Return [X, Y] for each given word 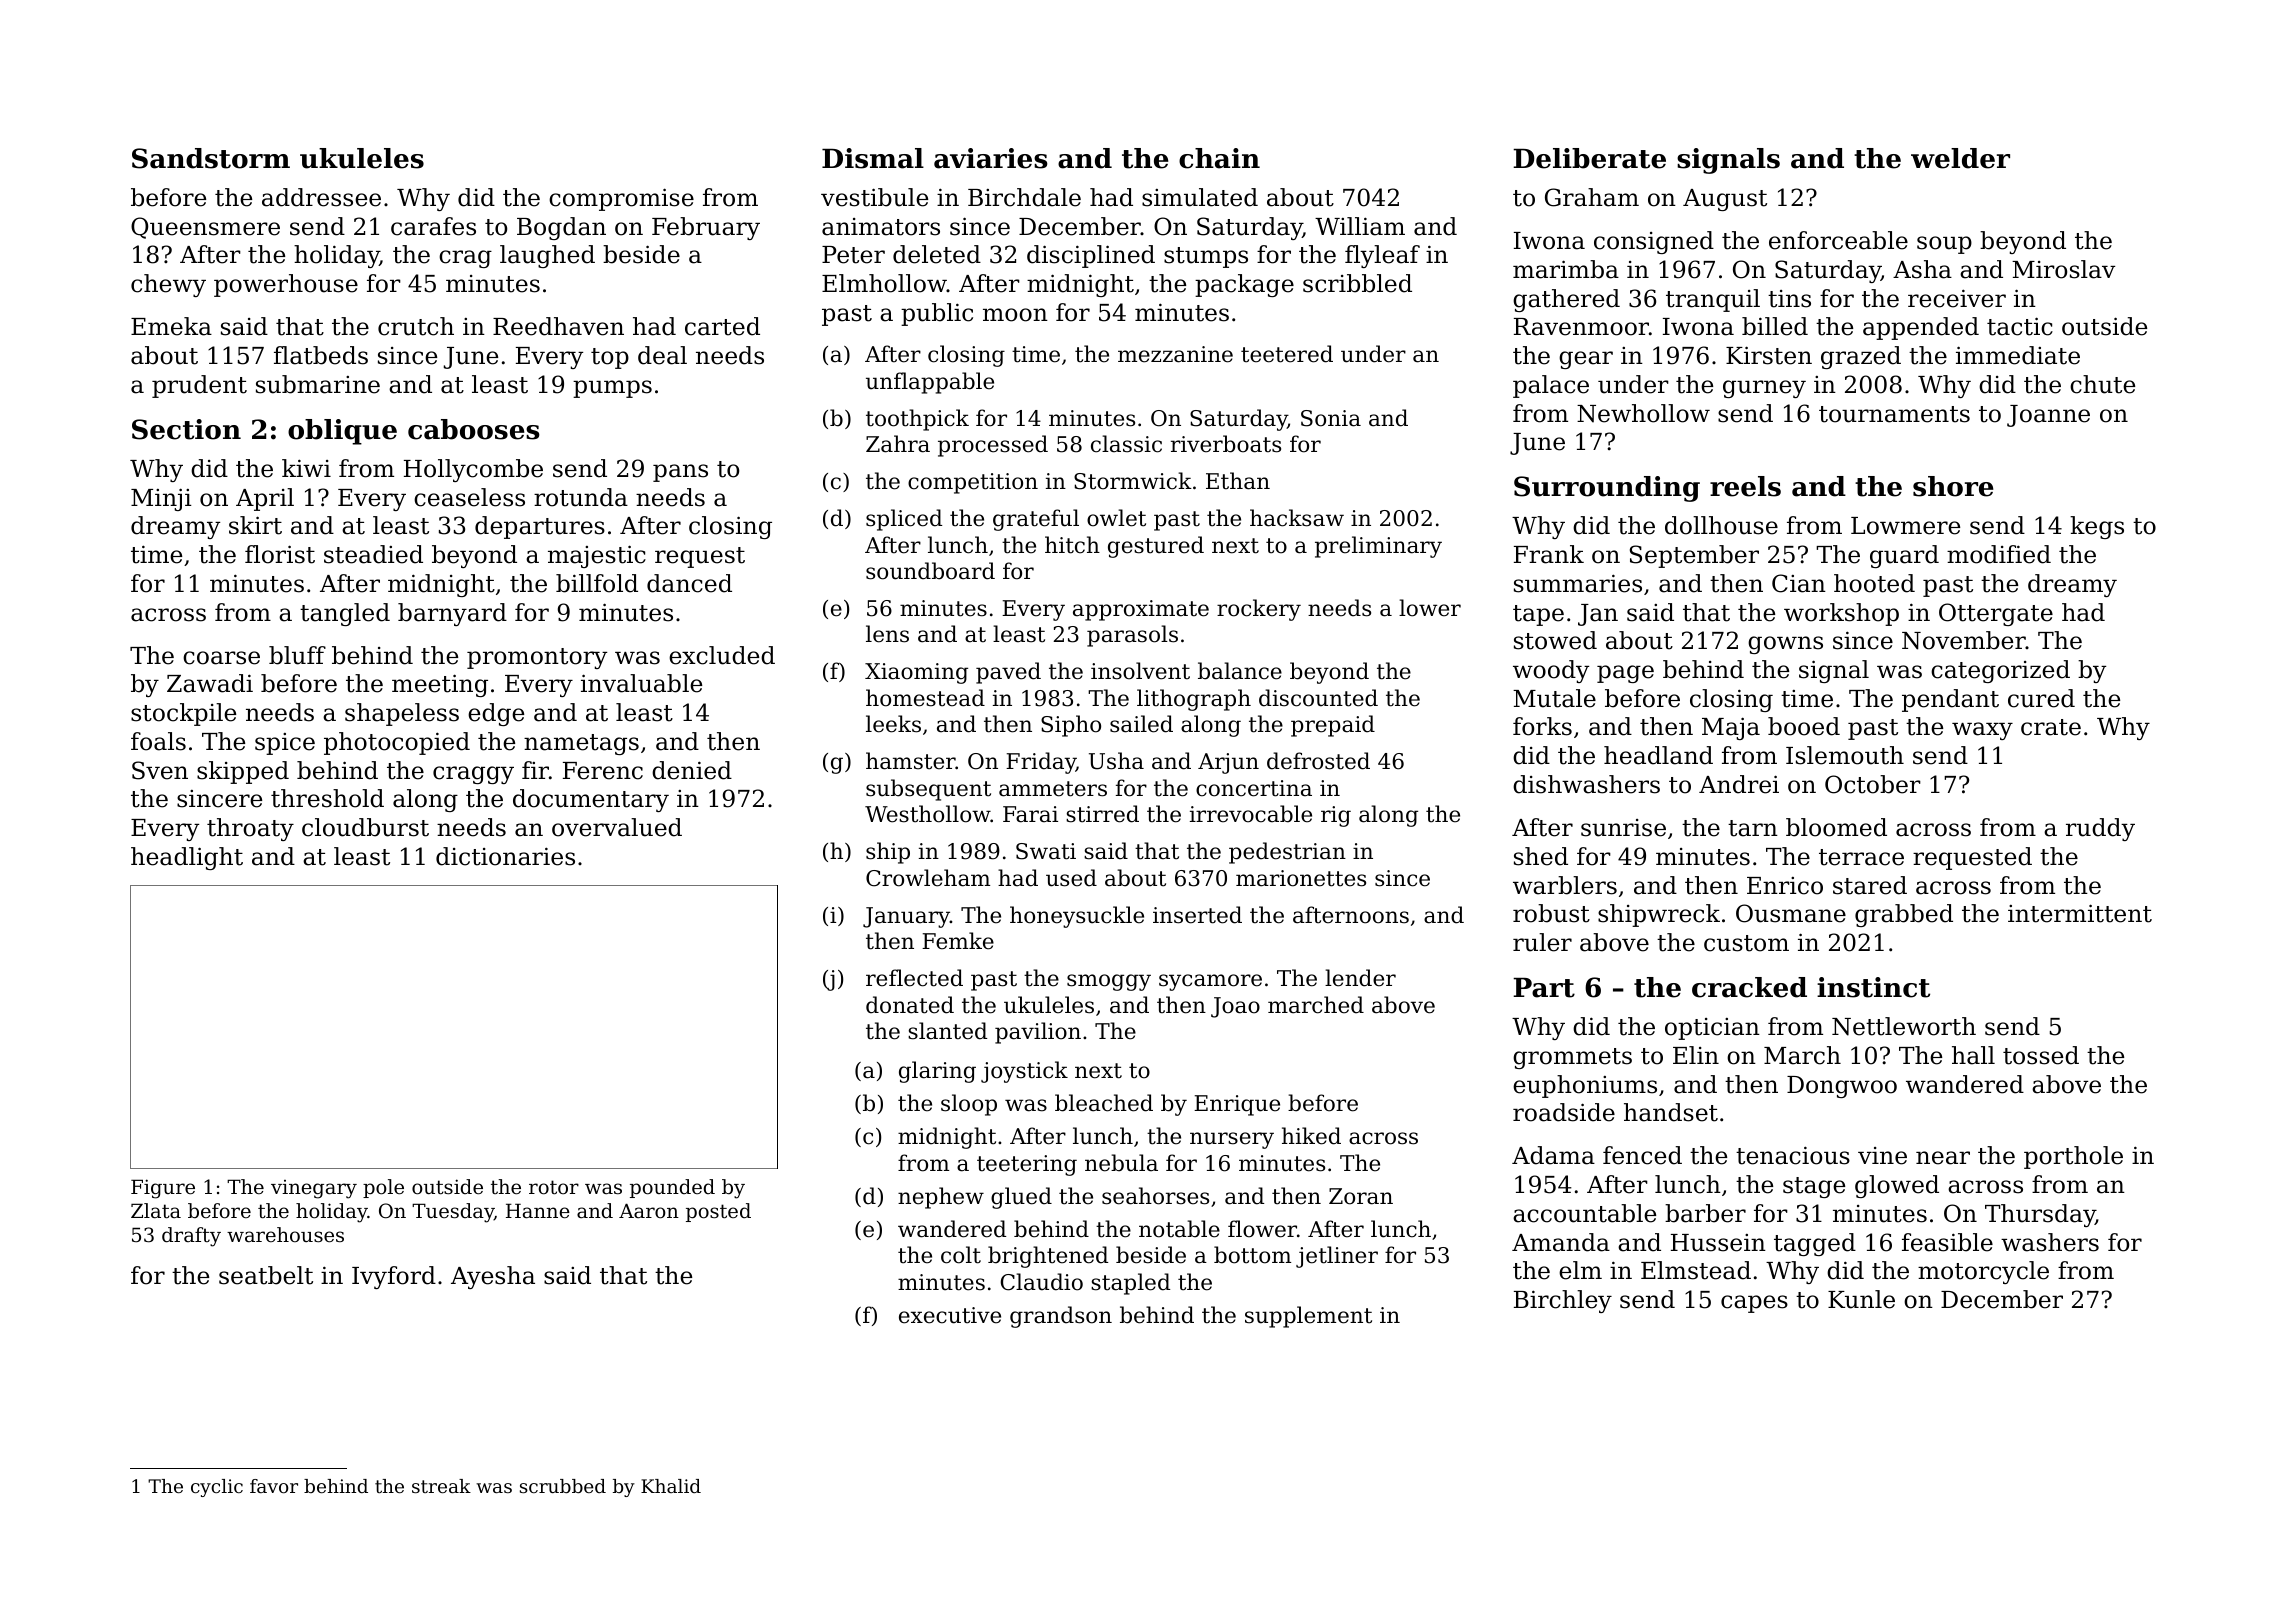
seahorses [1155, 1196]
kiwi [306, 468]
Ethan [1238, 481]
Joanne [2048, 416]
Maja [1731, 728]
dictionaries [505, 856]
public [937, 314]
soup [1944, 245]
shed [1541, 856]
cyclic [217, 1488]
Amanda [1561, 1242]
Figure [163, 1189]
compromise [621, 199]
